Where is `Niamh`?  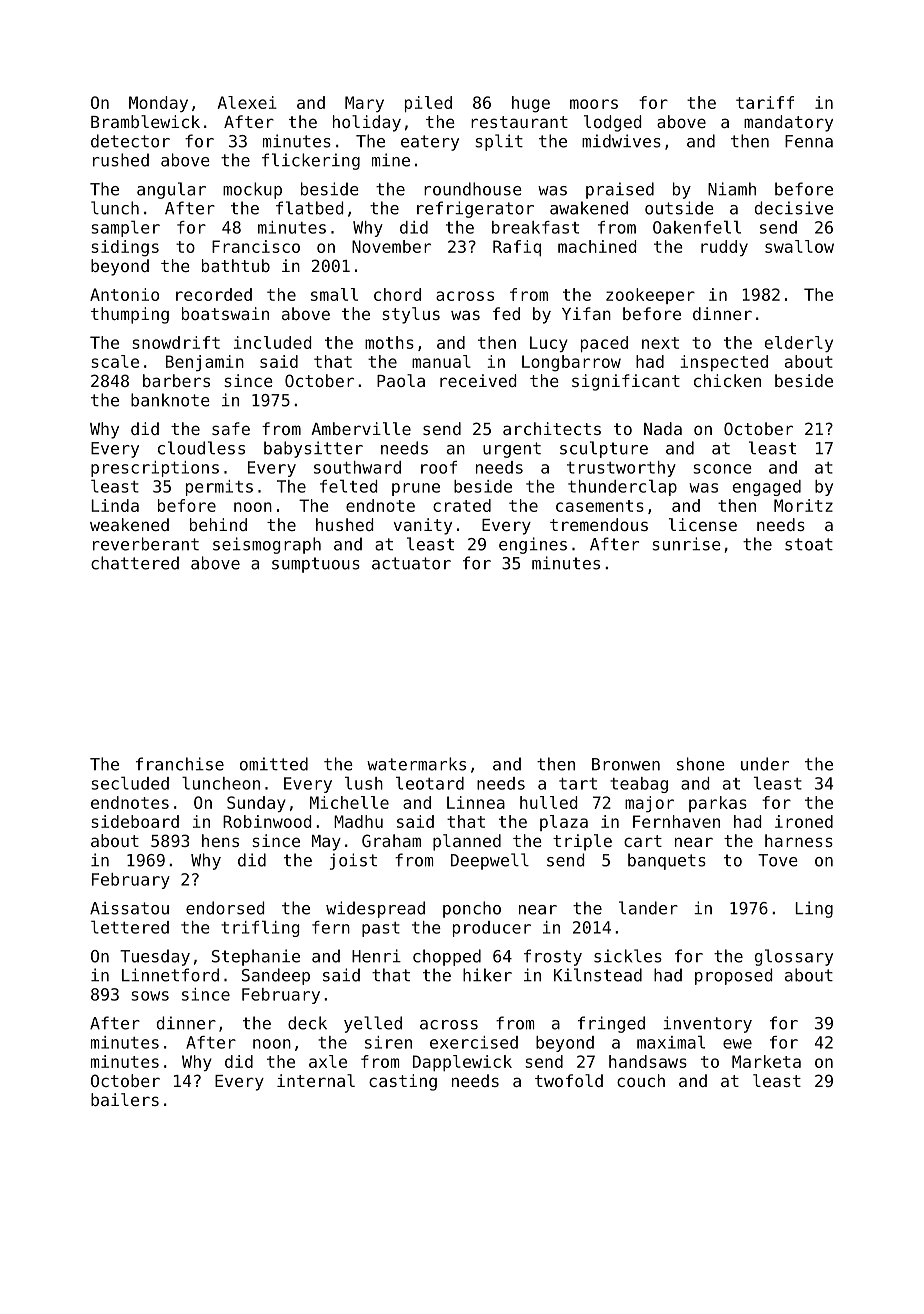 Niamh is located at coordinates (732, 189).
